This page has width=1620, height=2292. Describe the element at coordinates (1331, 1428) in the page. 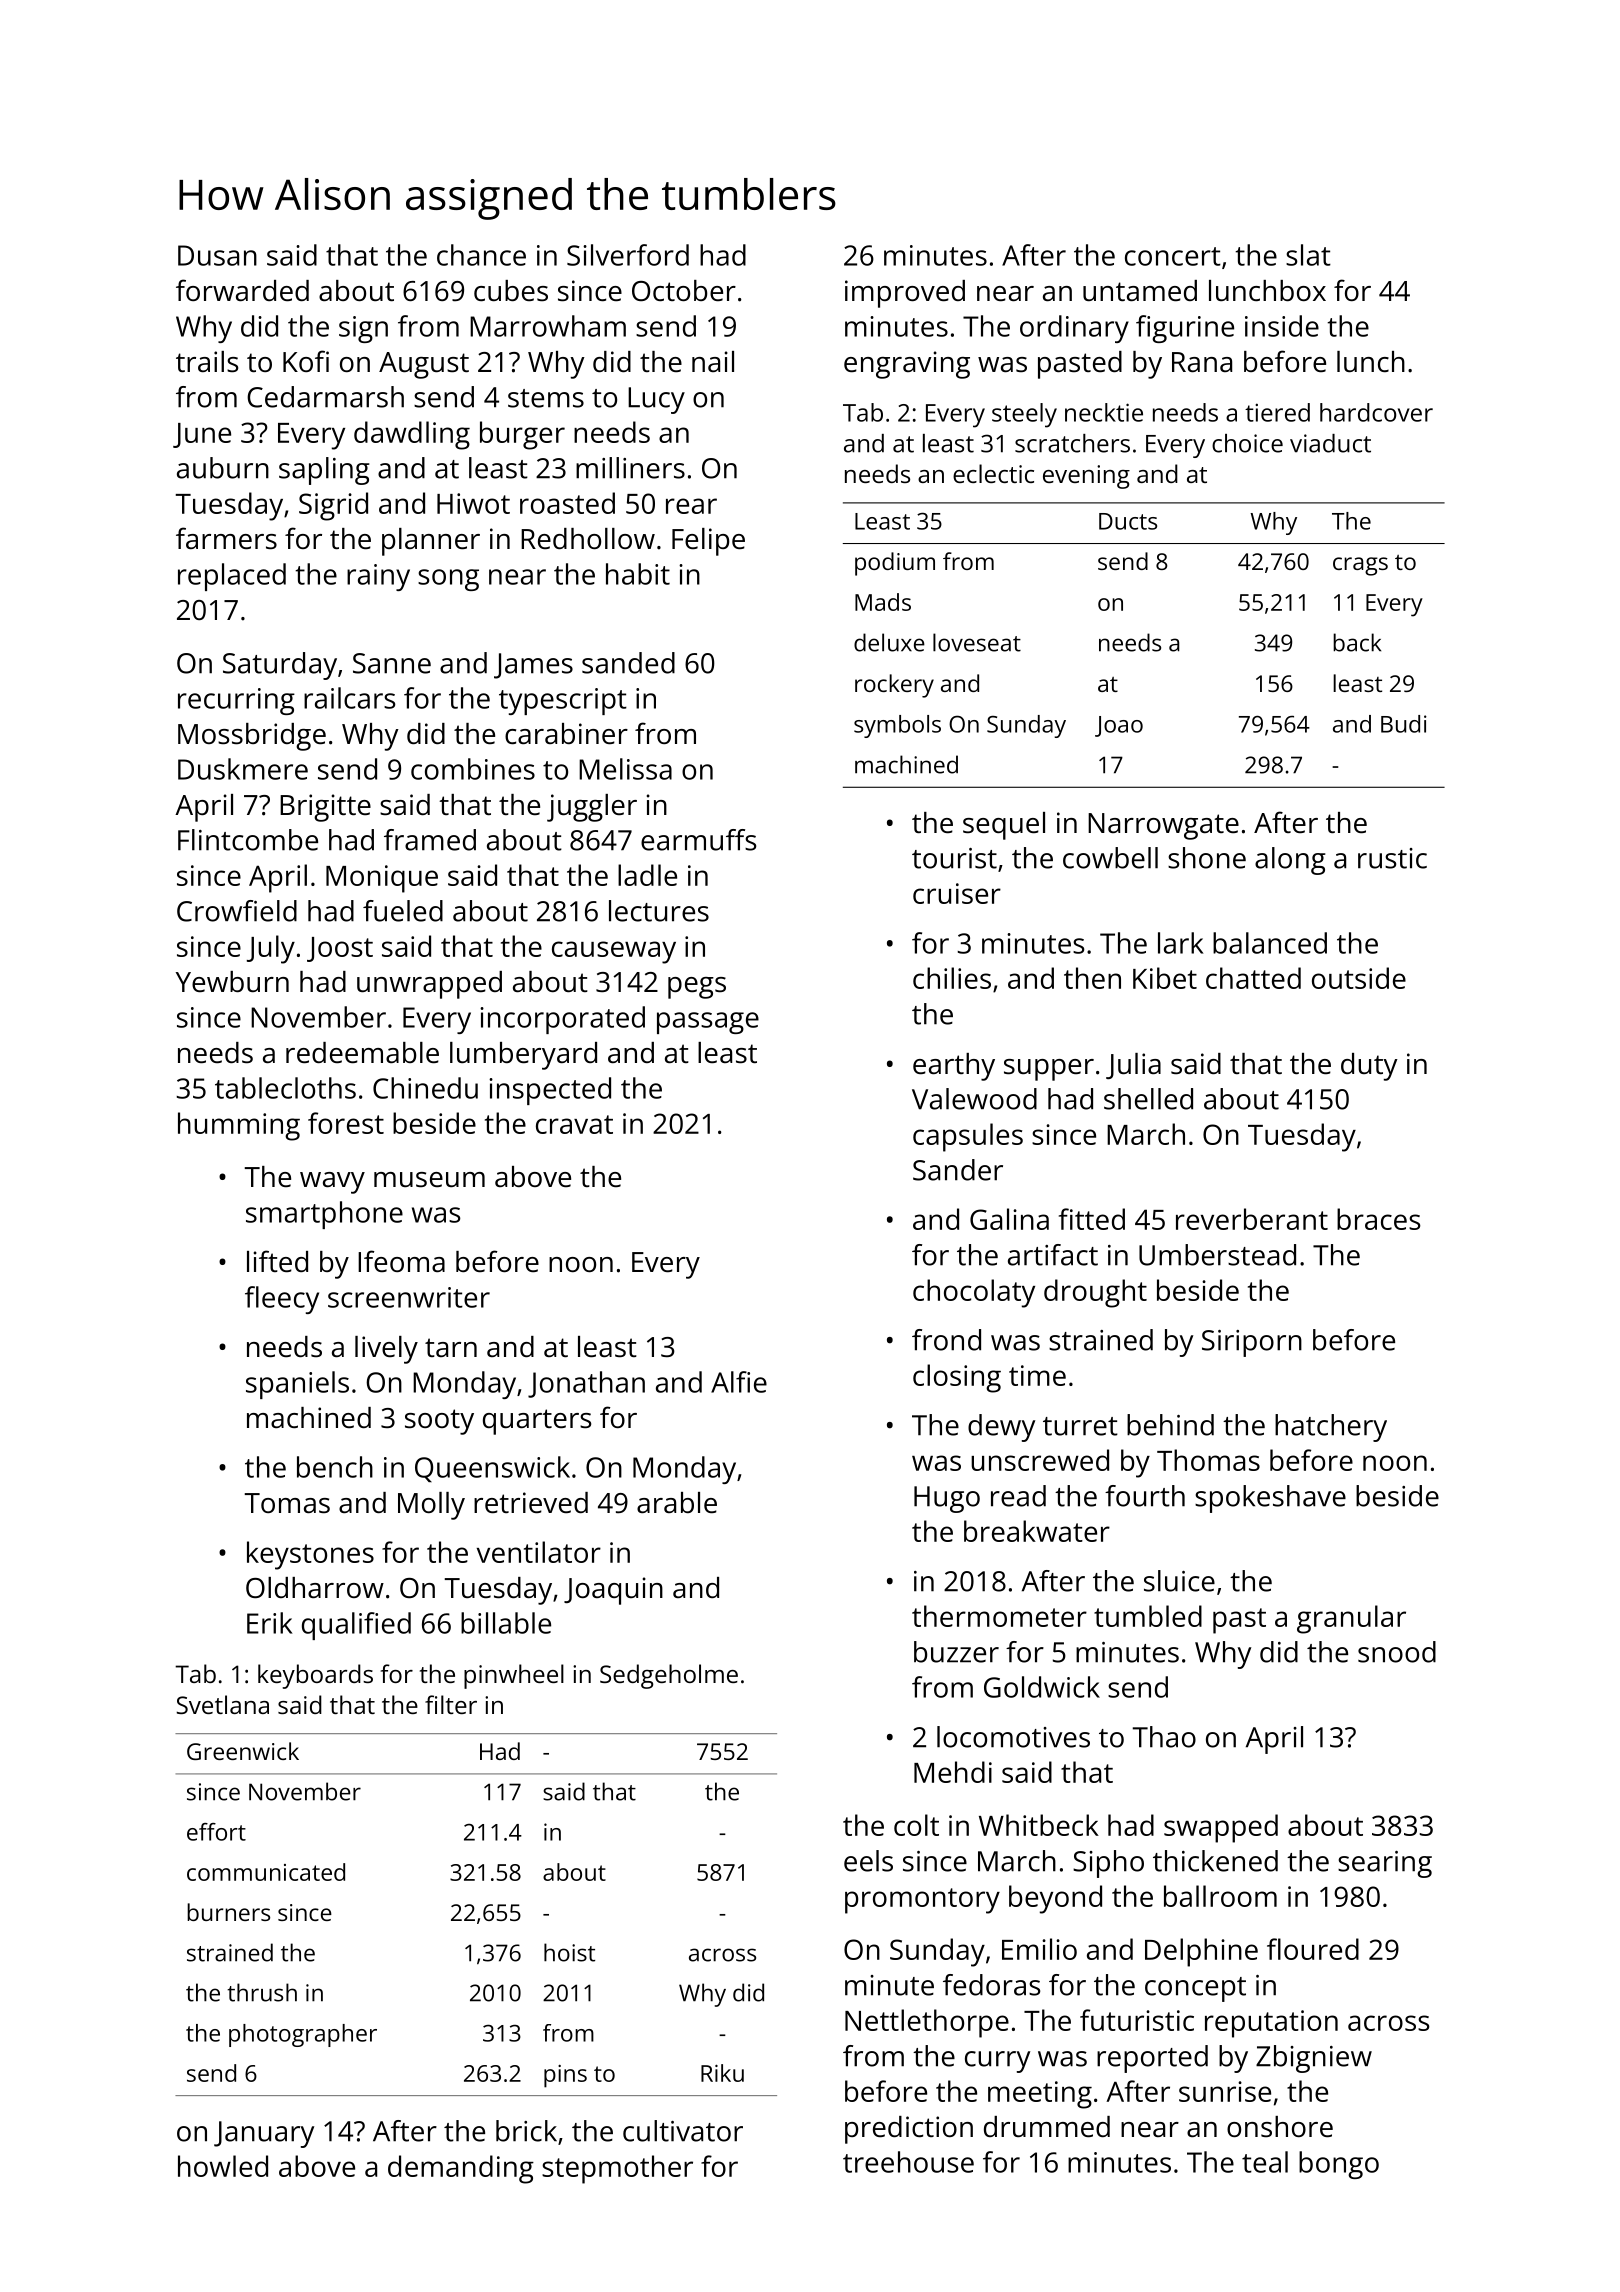

I see `hatchery` at that location.
